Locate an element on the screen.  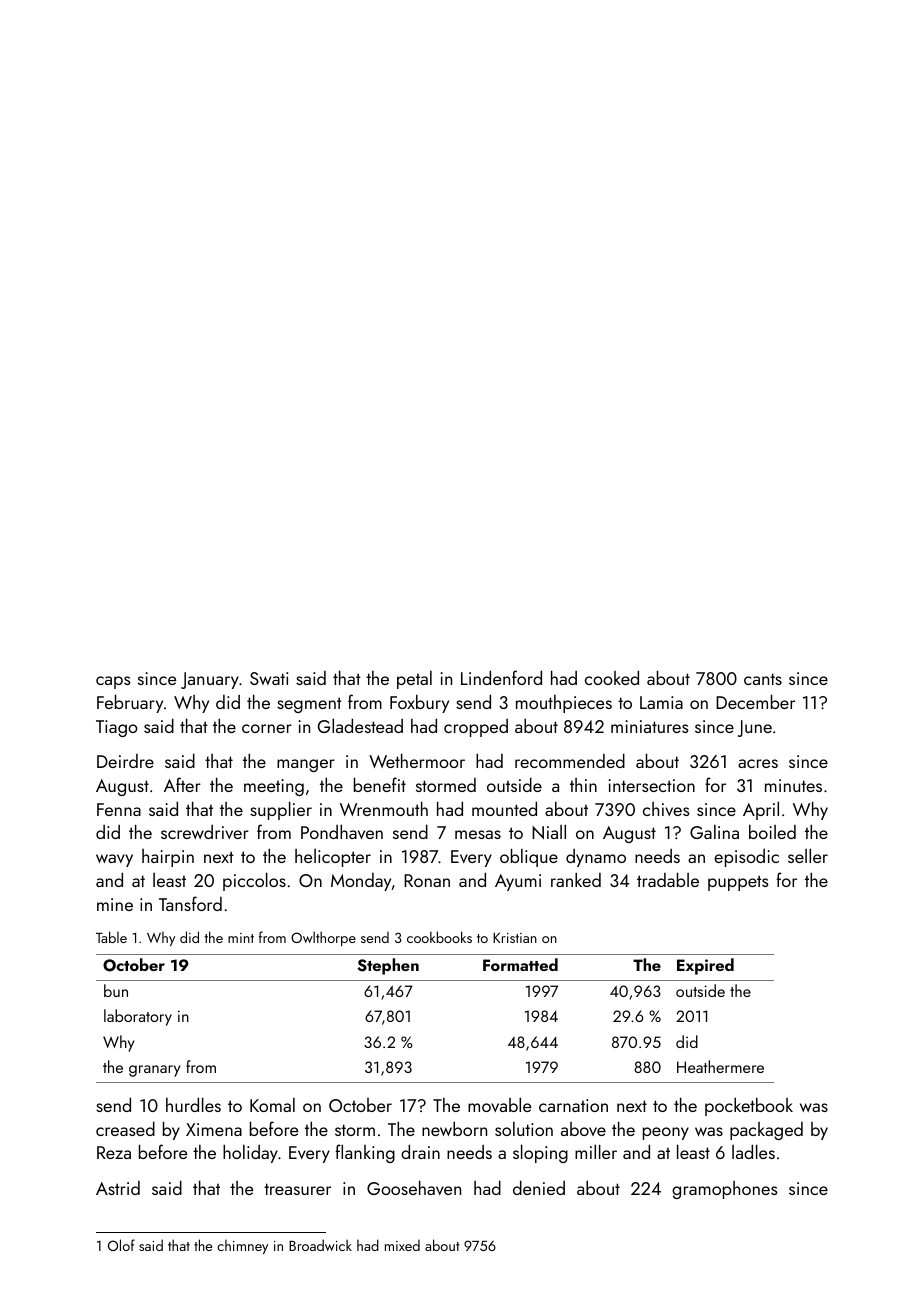
hairpin is located at coordinates (168, 858).
